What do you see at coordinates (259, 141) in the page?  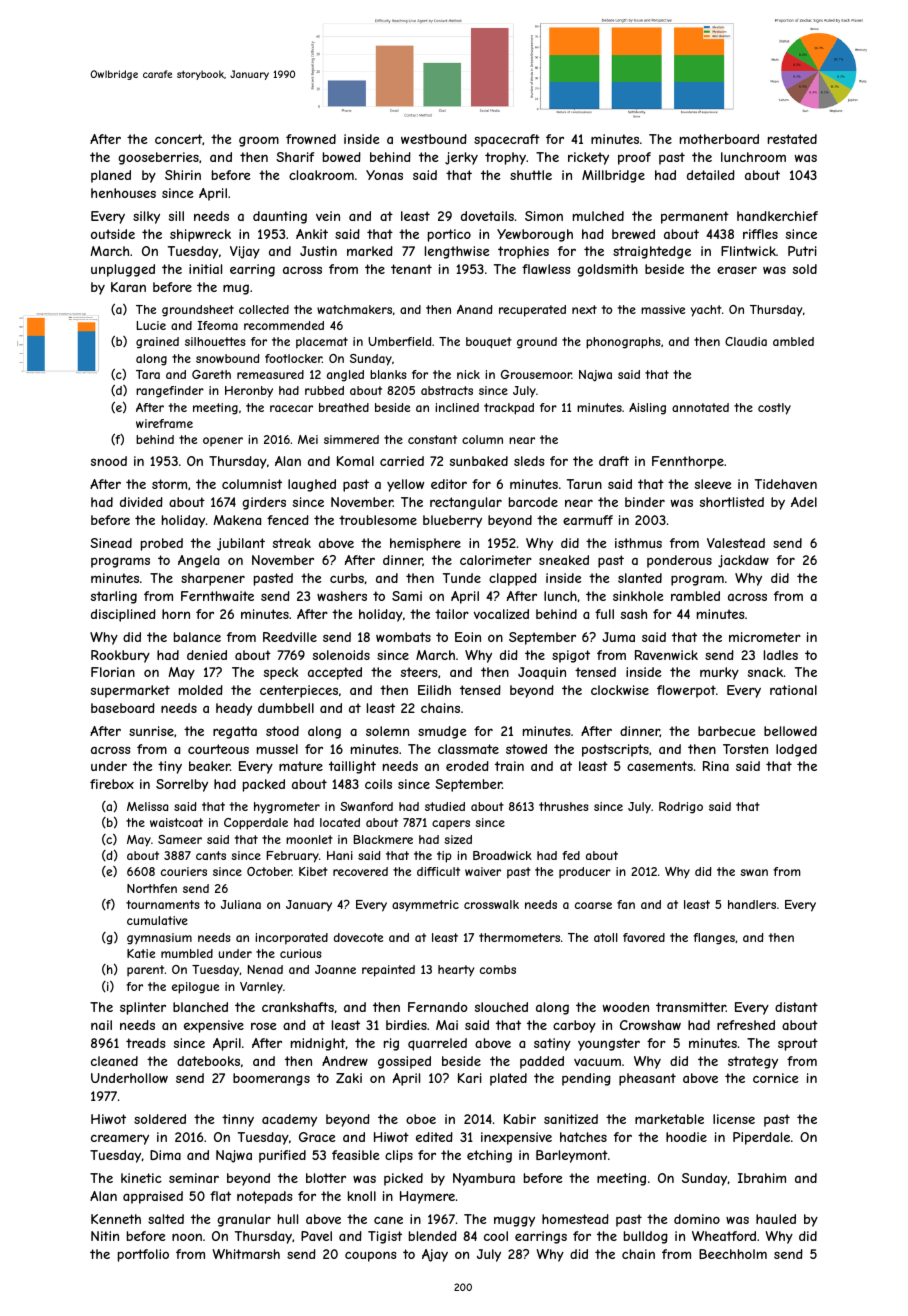 I see `groom` at bounding box center [259, 141].
